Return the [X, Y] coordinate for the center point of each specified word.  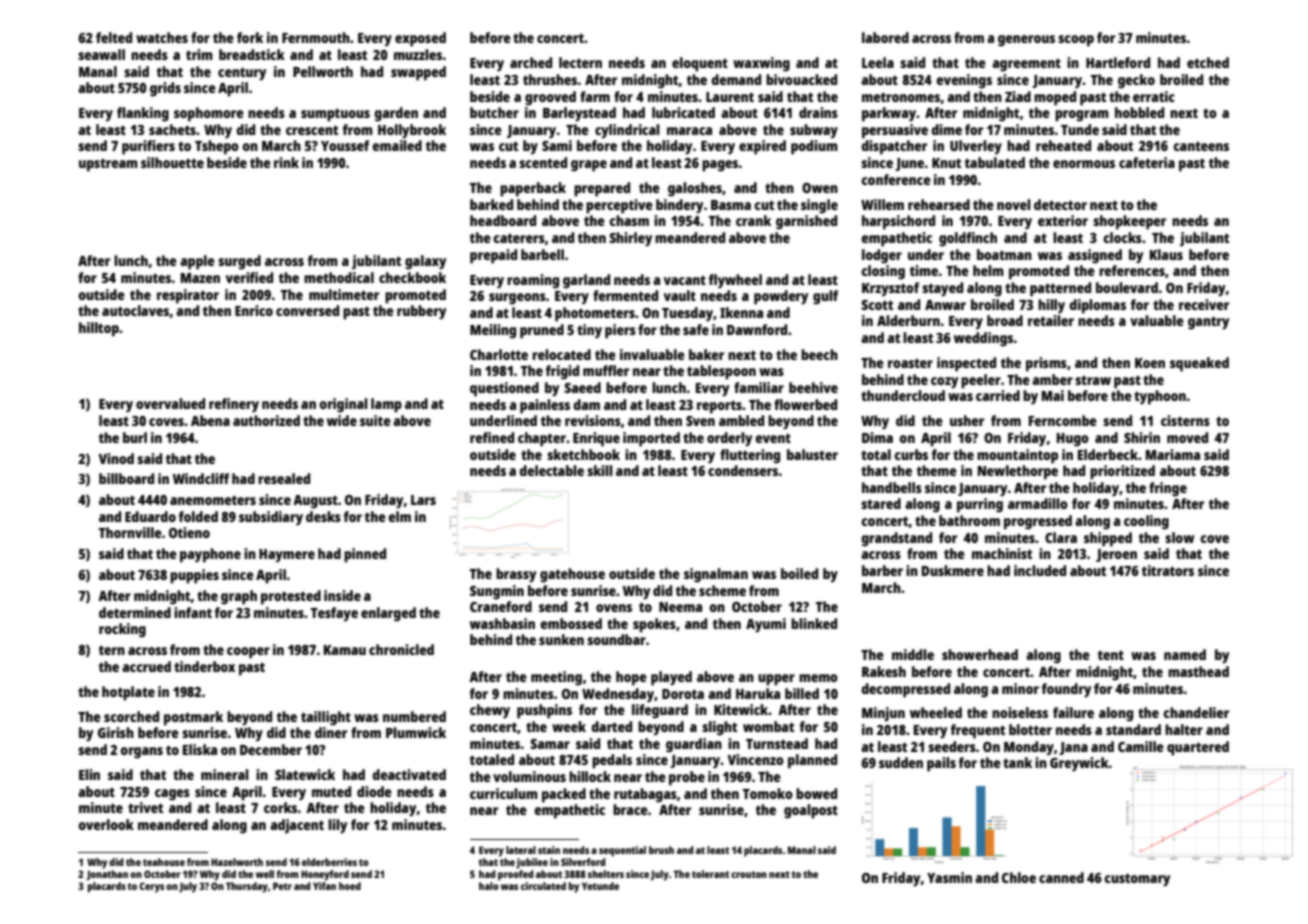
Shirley [630, 239]
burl [135, 437]
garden [396, 114]
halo [489, 886]
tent [1111, 655]
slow [1179, 537]
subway [814, 131]
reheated [1063, 145]
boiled [799, 573]
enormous [1084, 164]
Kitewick [741, 709]
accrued [146, 666]
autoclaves [136, 311]
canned [1061, 877]
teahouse [164, 862]
